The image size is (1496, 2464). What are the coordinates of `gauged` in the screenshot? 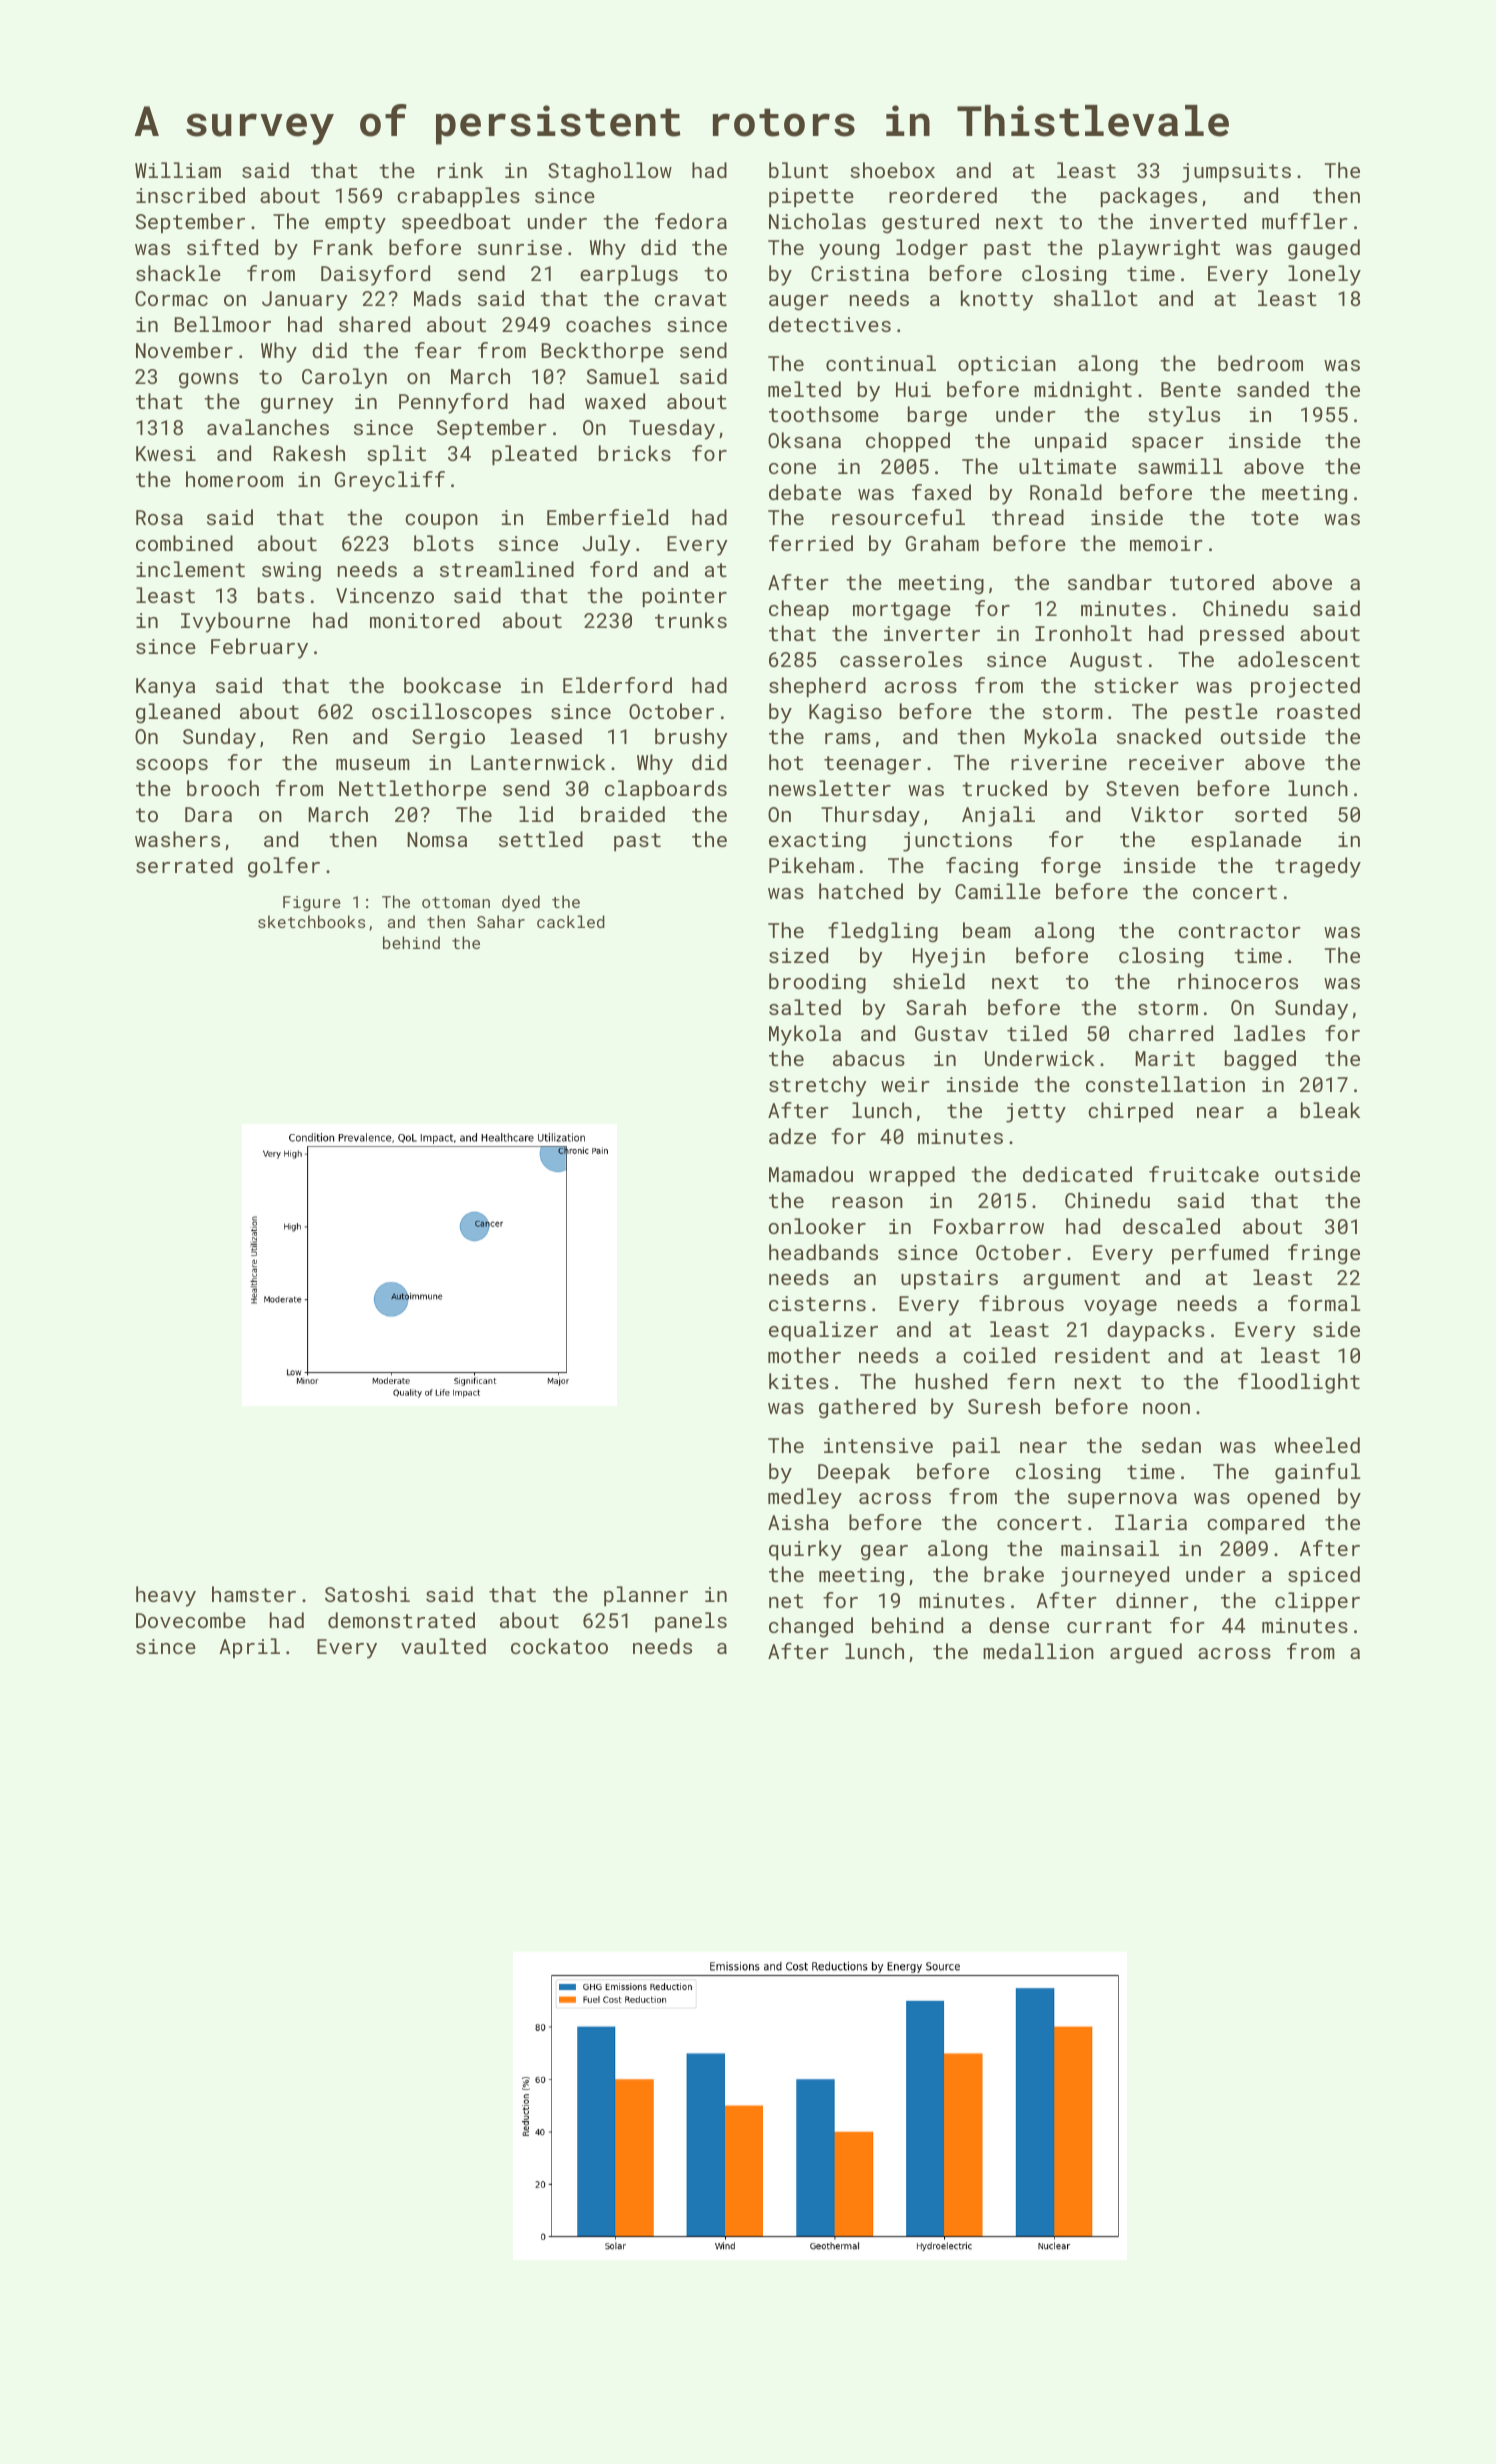 It's located at (1324, 249).
